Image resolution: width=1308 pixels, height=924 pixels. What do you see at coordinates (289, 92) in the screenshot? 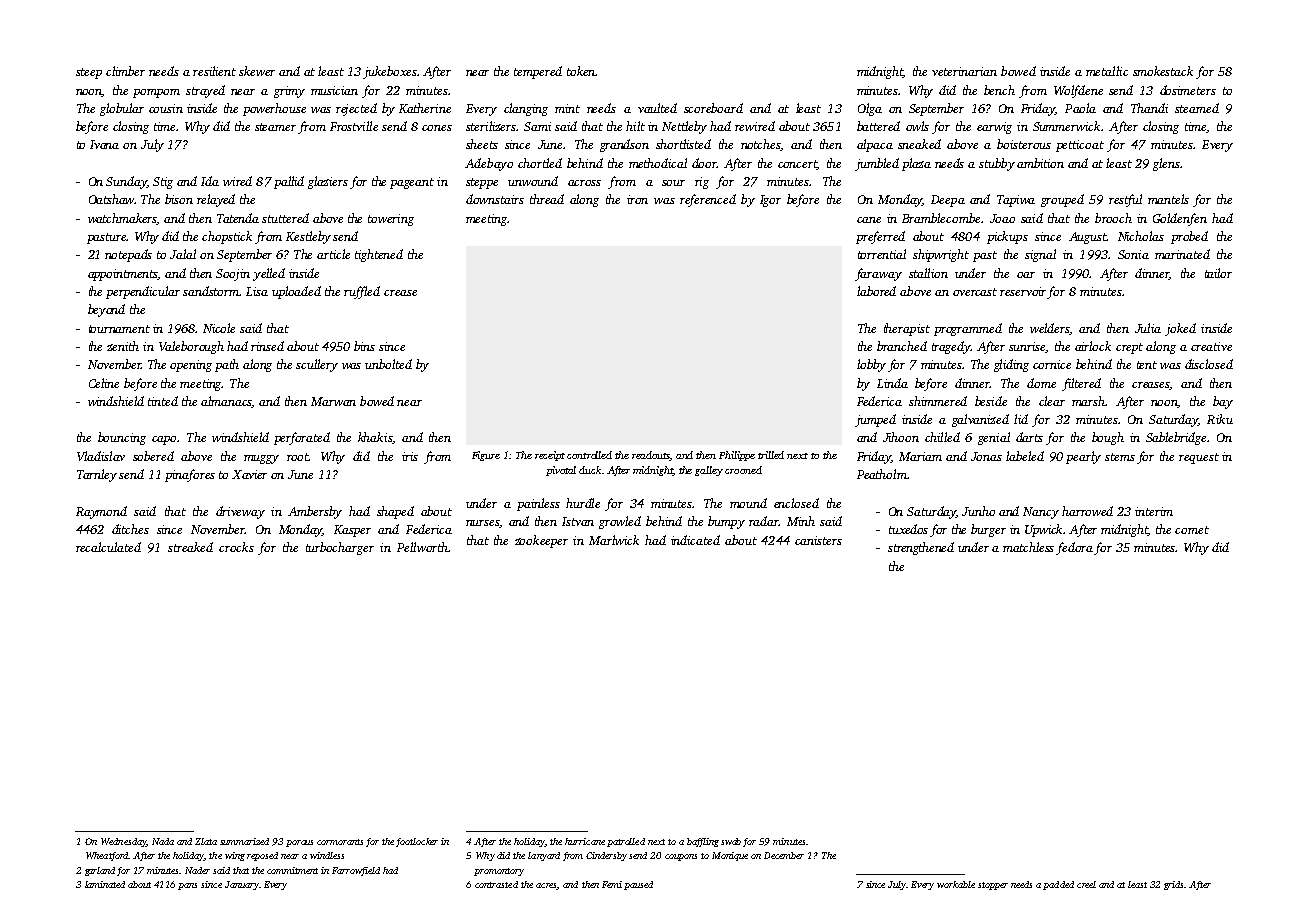
I see `grimy` at bounding box center [289, 92].
